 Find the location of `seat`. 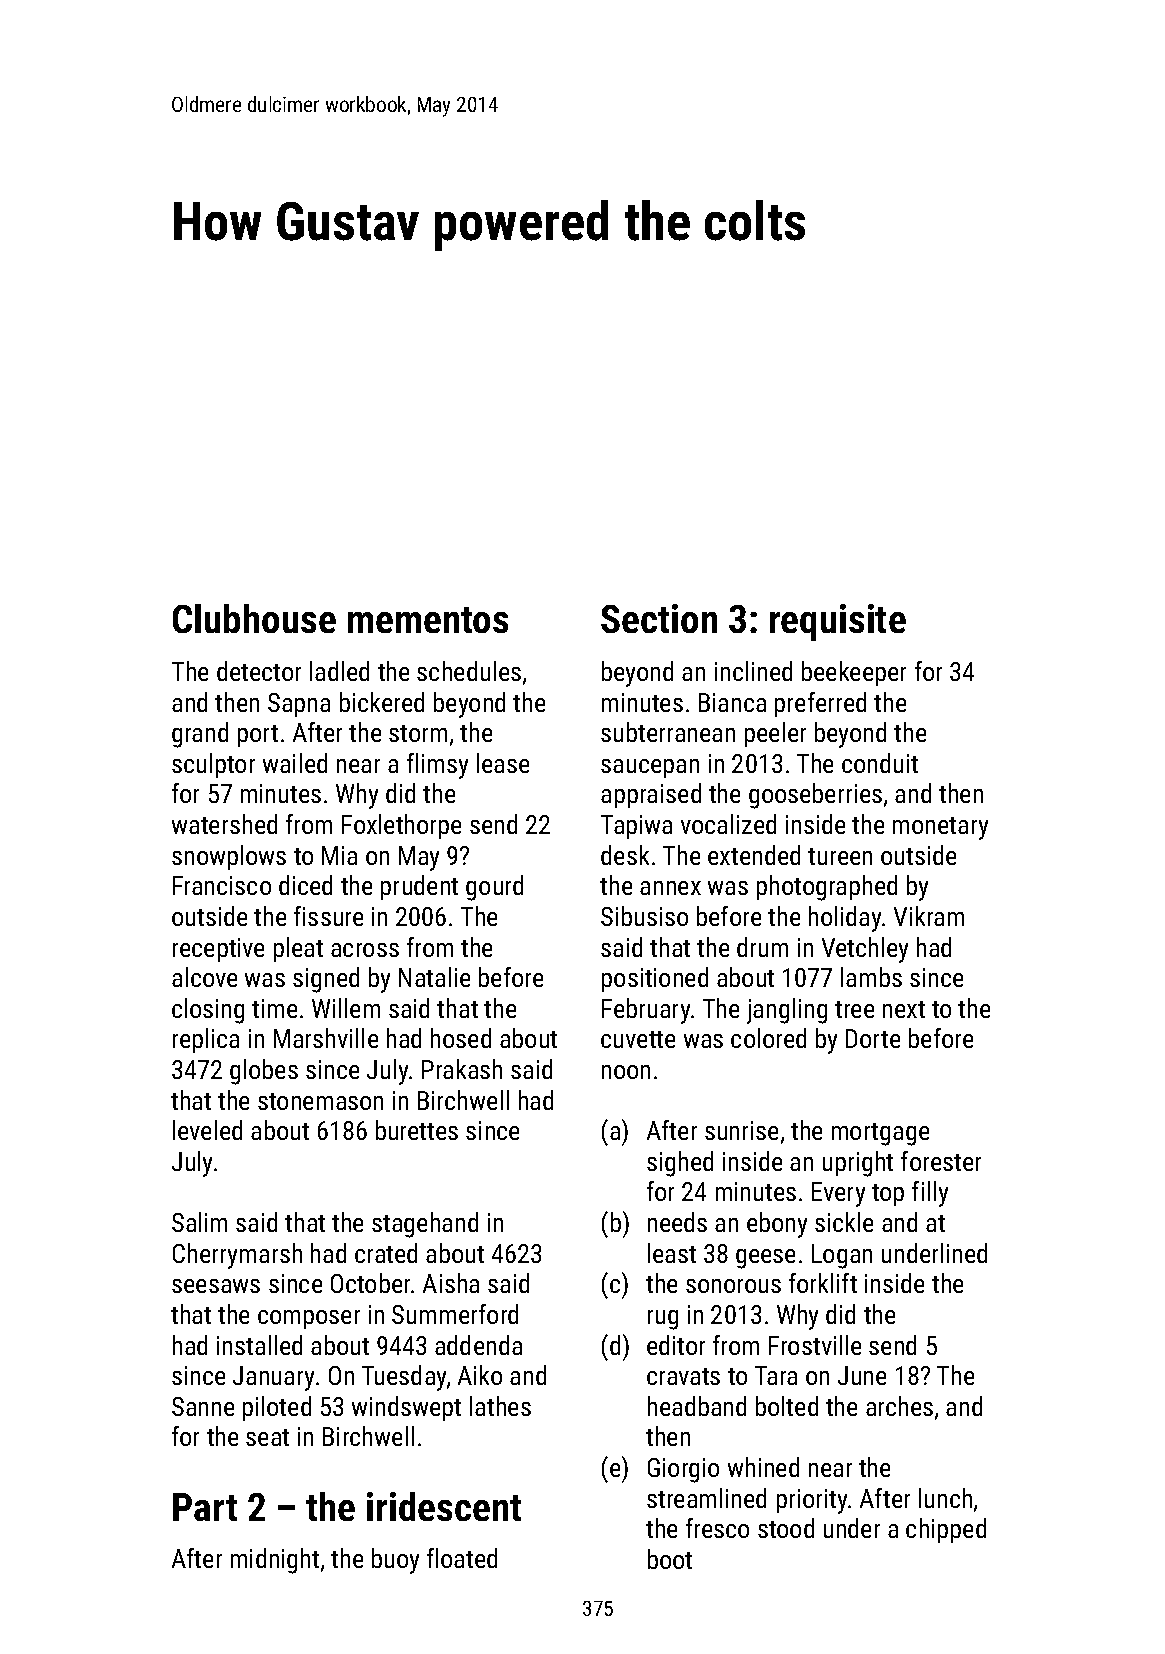

seat is located at coordinates (267, 1437).
